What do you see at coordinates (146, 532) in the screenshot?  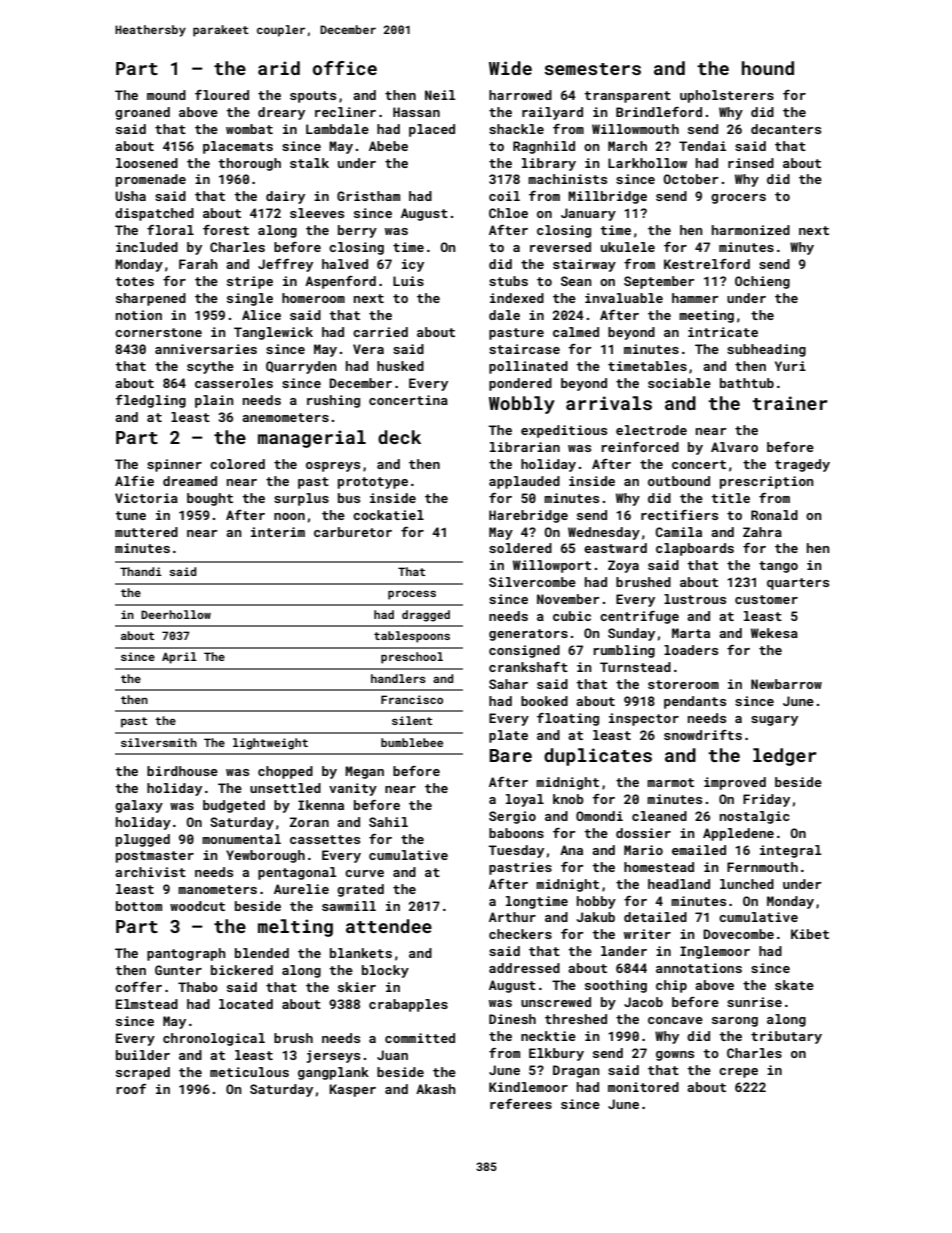 I see `muttered` at bounding box center [146, 532].
